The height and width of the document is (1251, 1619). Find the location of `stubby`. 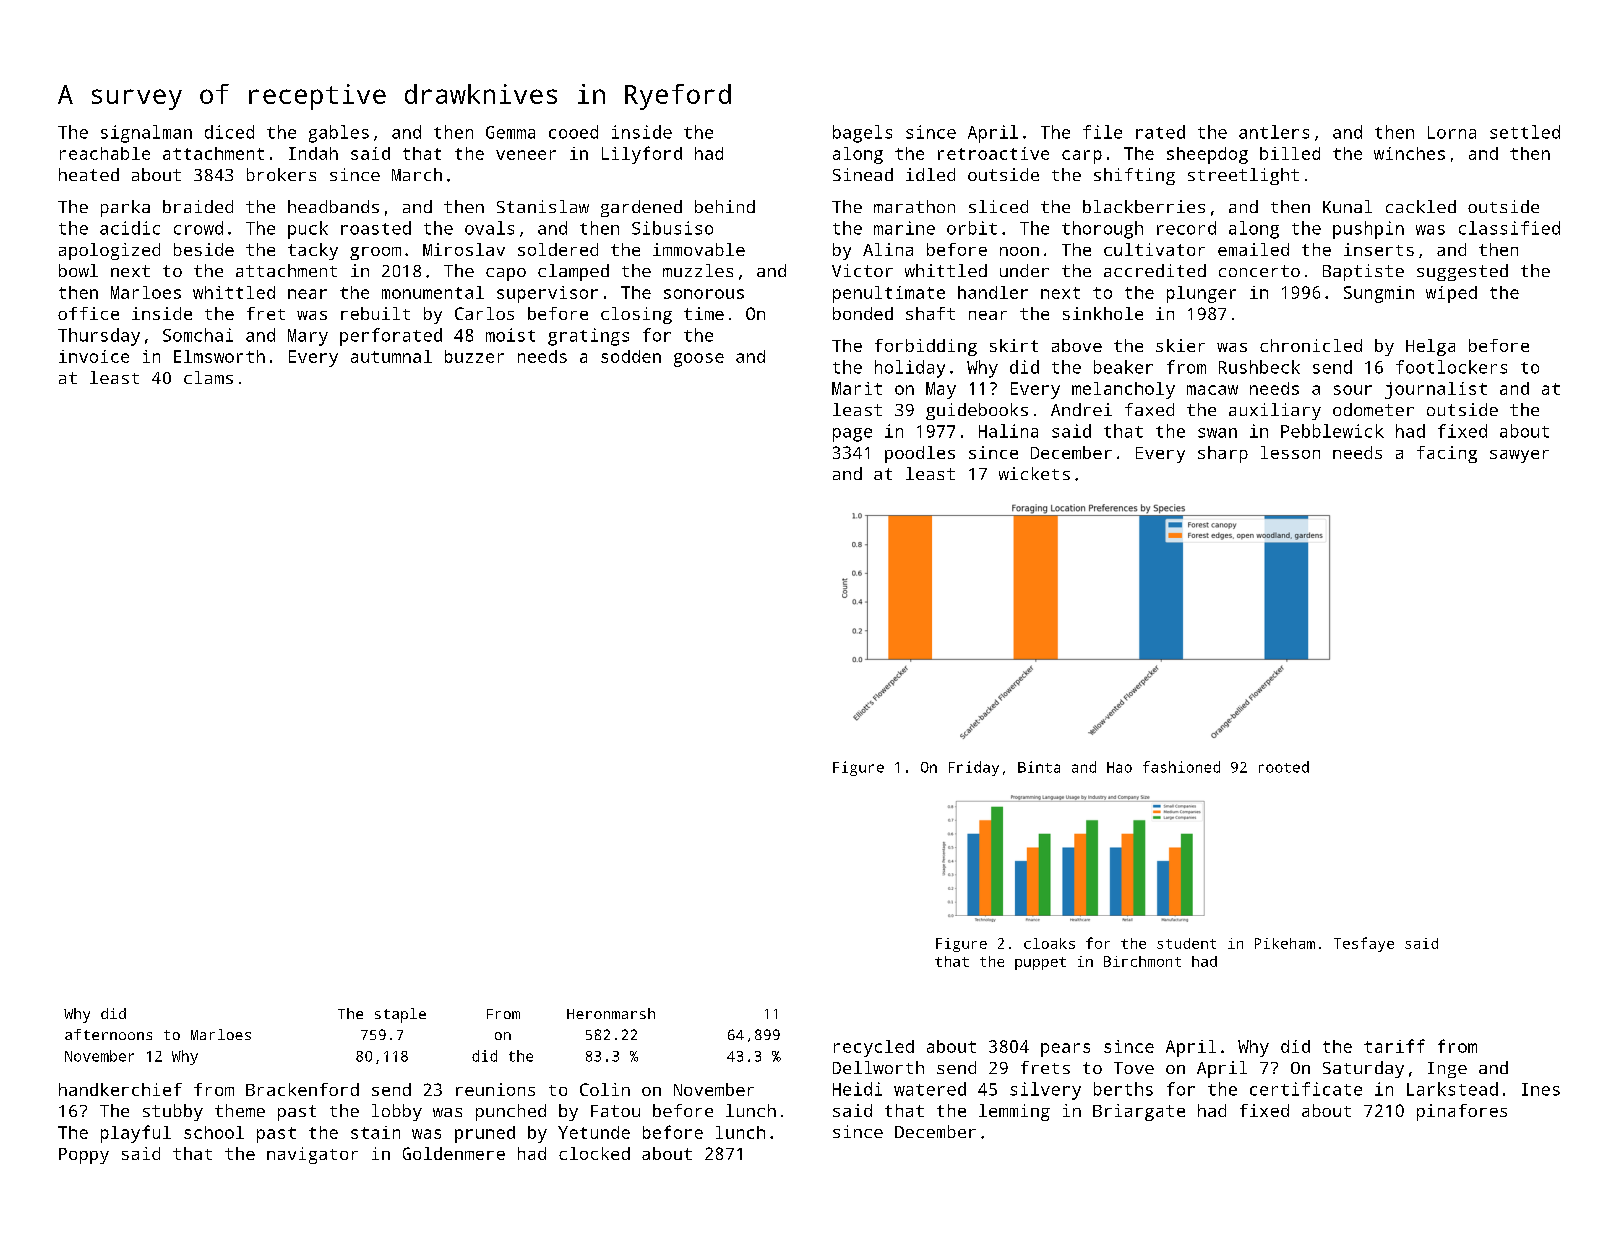

stubby is located at coordinates (173, 1112).
